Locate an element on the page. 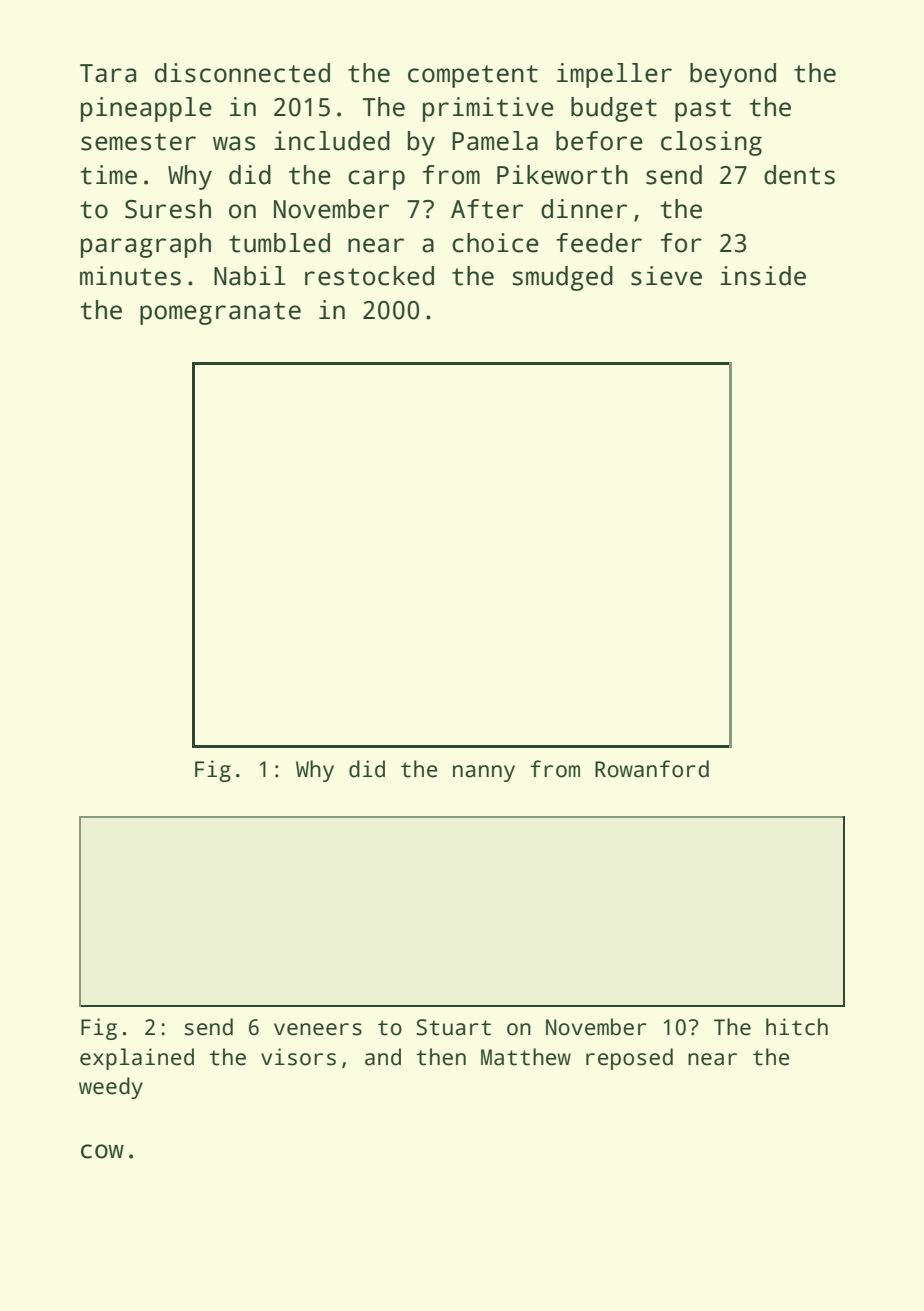 This page has height=1311, width=924. inside is located at coordinates (763, 276).
